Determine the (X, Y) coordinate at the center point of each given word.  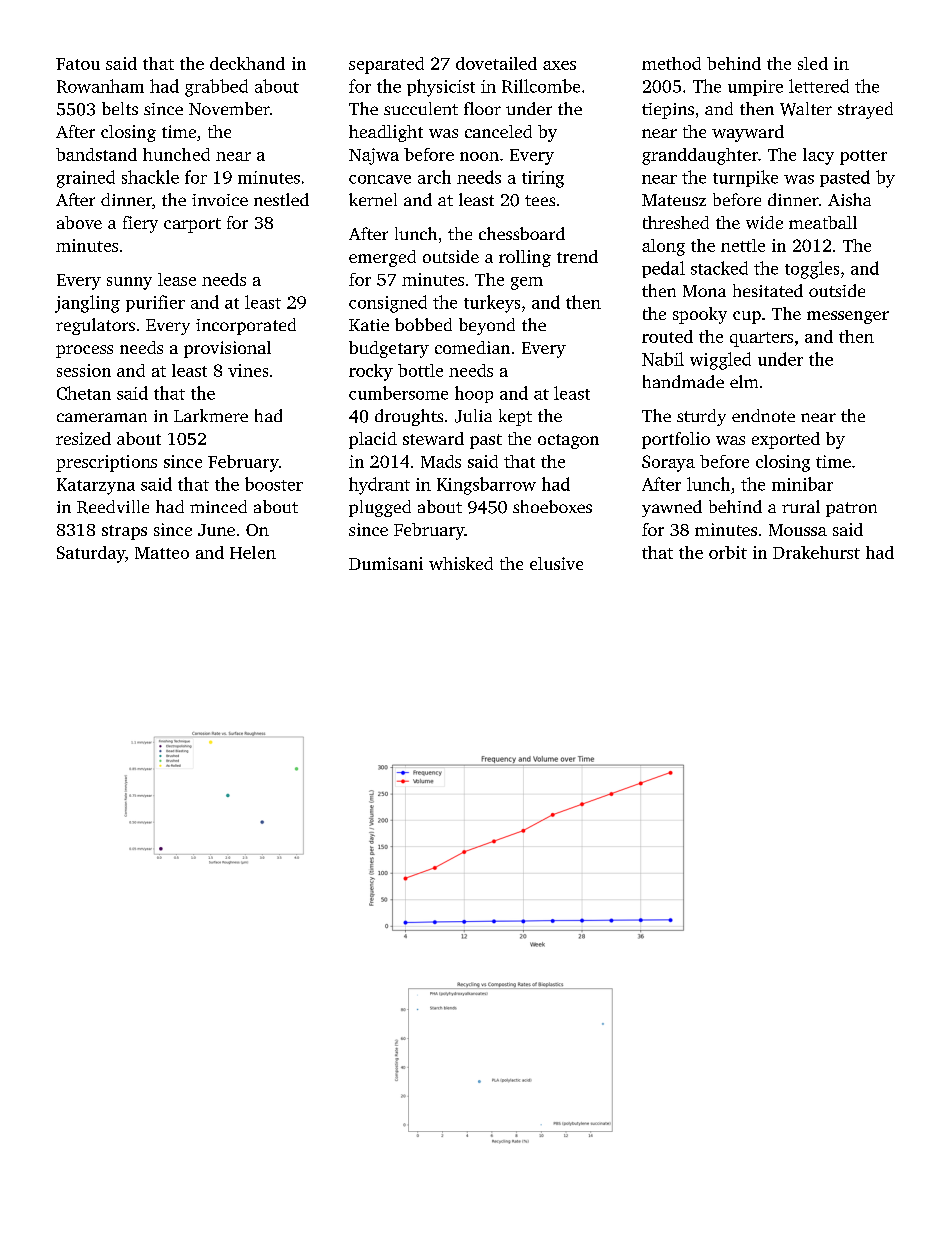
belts (120, 108)
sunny (129, 283)
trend (577, 256)
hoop (474, 394)
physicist (441, 88)
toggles (812, 270)
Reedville (113, 507)
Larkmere (211, 415)
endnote (763, 415)
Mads (441, 461)
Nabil (663, 359)
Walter (806, 109)
